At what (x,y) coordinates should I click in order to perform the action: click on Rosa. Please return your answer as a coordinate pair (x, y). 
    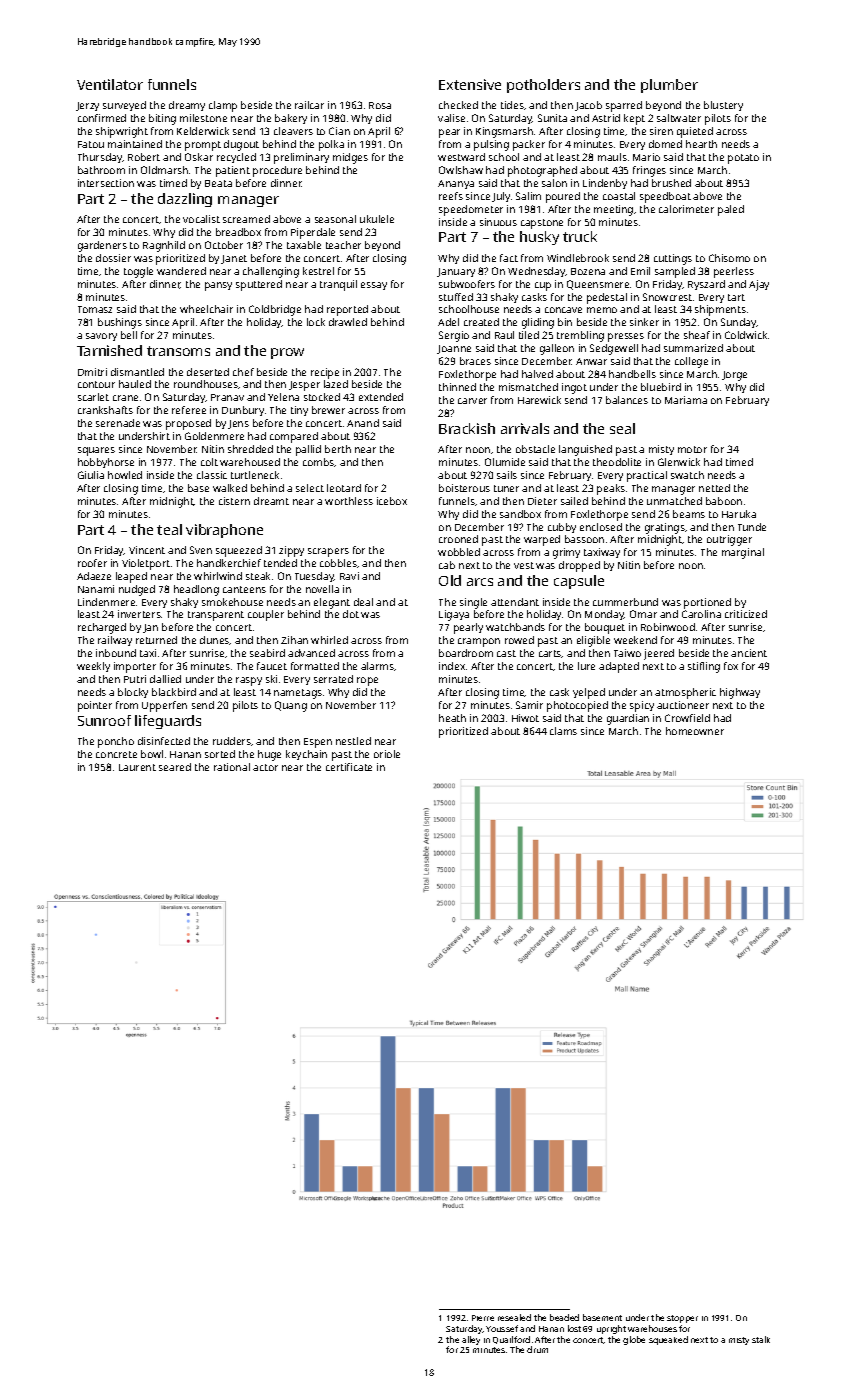
    Looking at the image, I should click on (380, 105).
